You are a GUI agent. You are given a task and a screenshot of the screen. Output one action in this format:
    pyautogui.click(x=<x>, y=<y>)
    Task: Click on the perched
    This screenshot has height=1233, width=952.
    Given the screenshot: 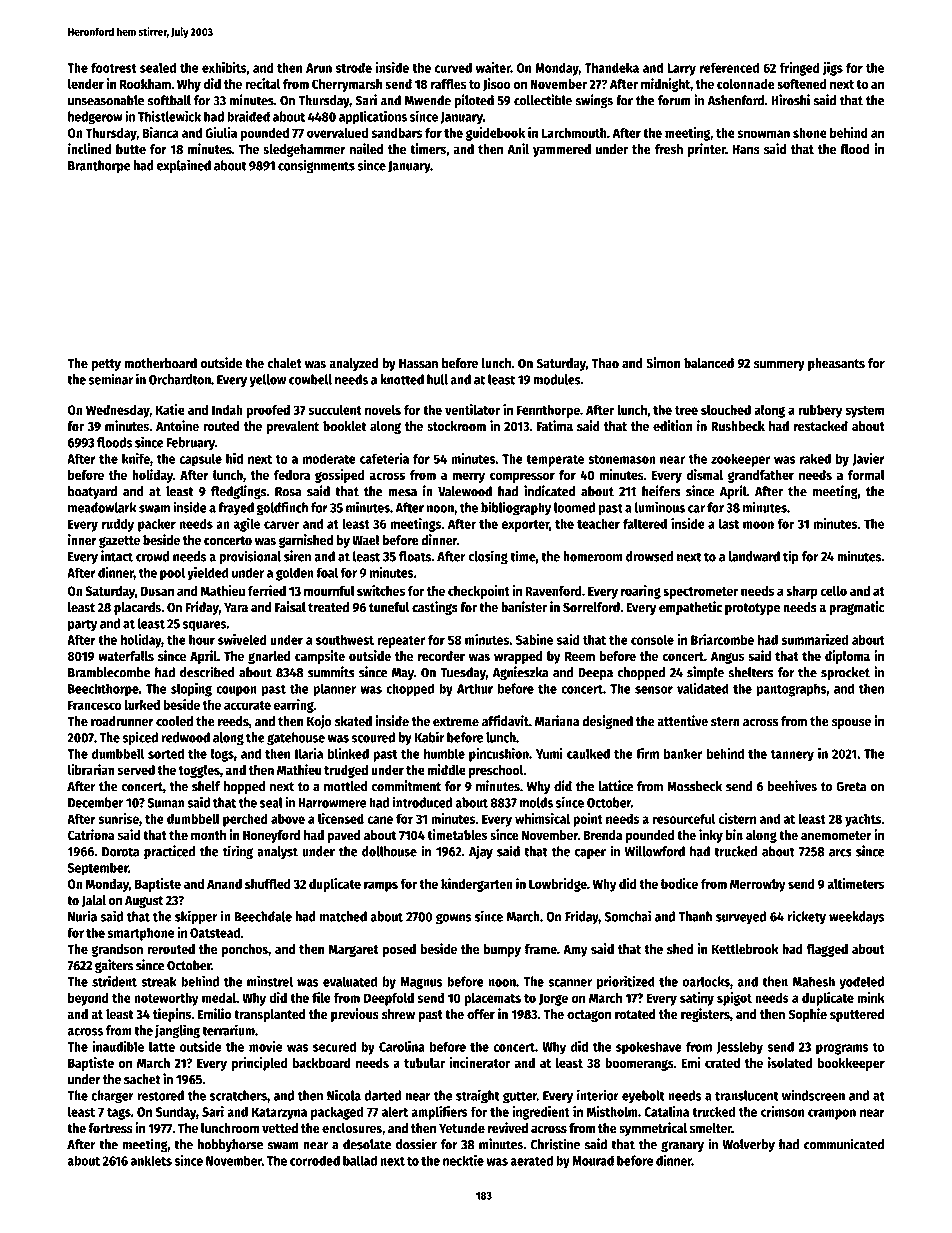 What is the action you would take?
    pyautogui.click(x=245, y=820)
